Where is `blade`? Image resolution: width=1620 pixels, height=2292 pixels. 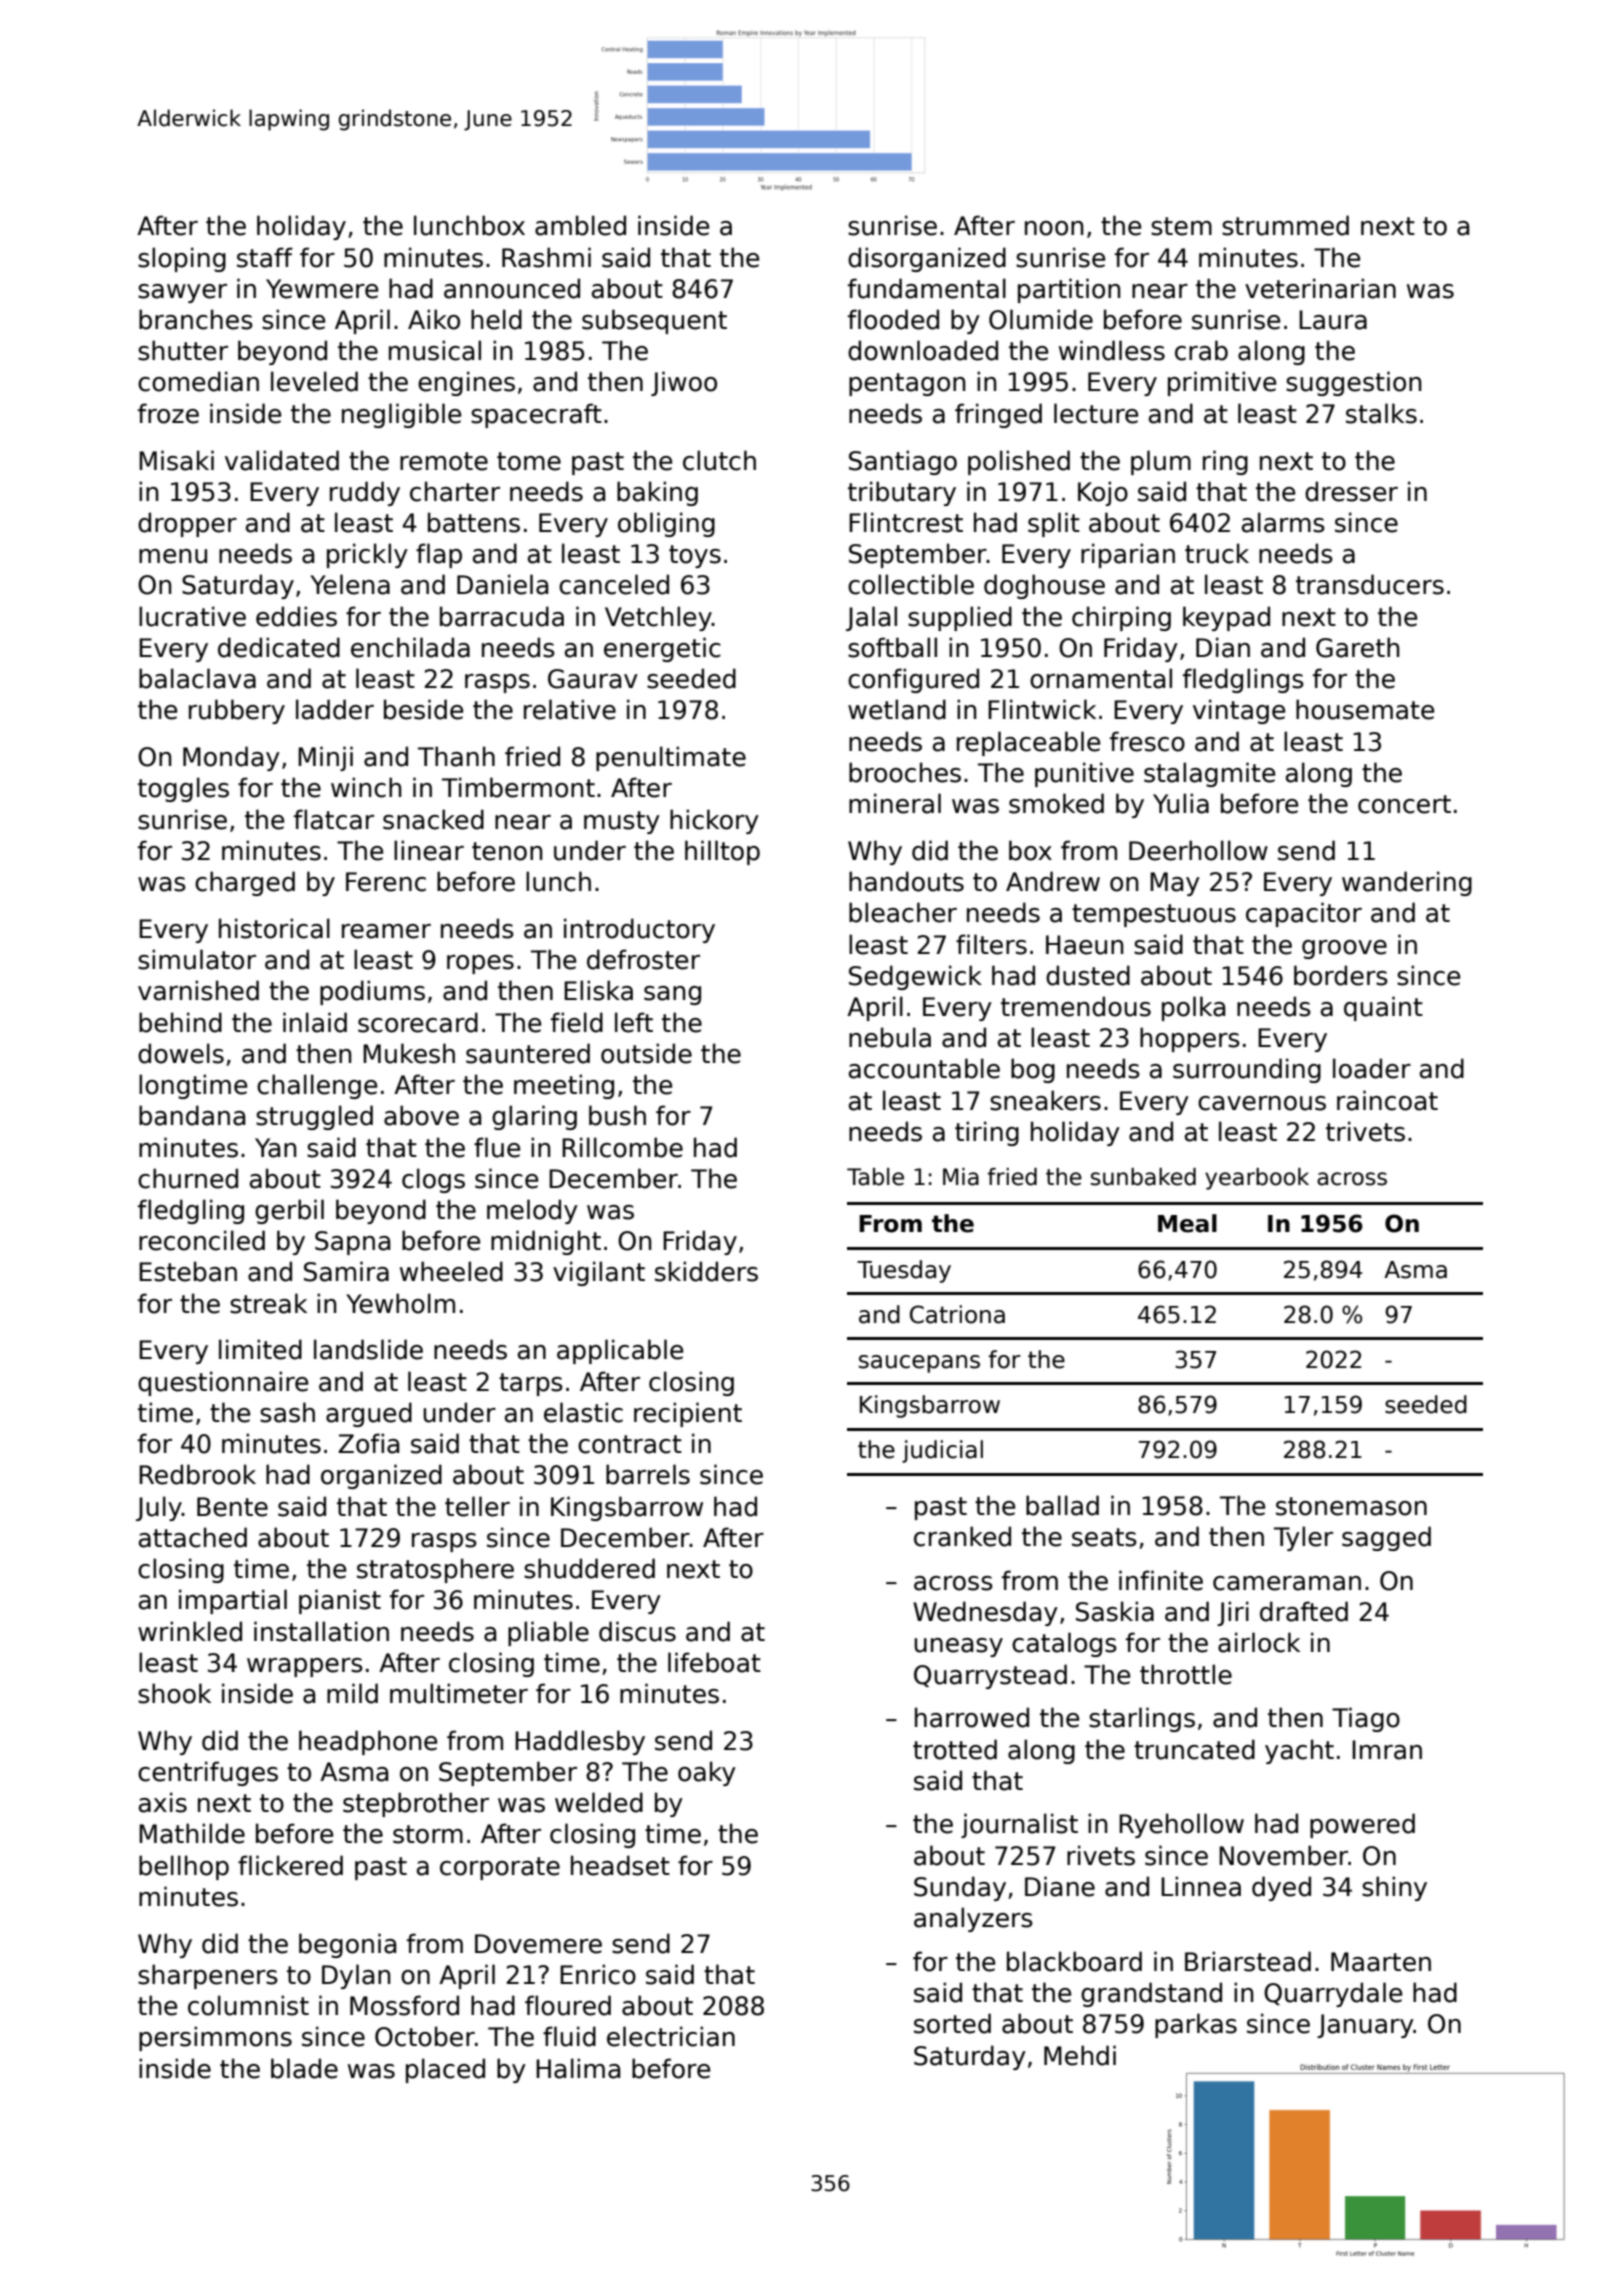 blade is located at coordinates (304, 2068).
